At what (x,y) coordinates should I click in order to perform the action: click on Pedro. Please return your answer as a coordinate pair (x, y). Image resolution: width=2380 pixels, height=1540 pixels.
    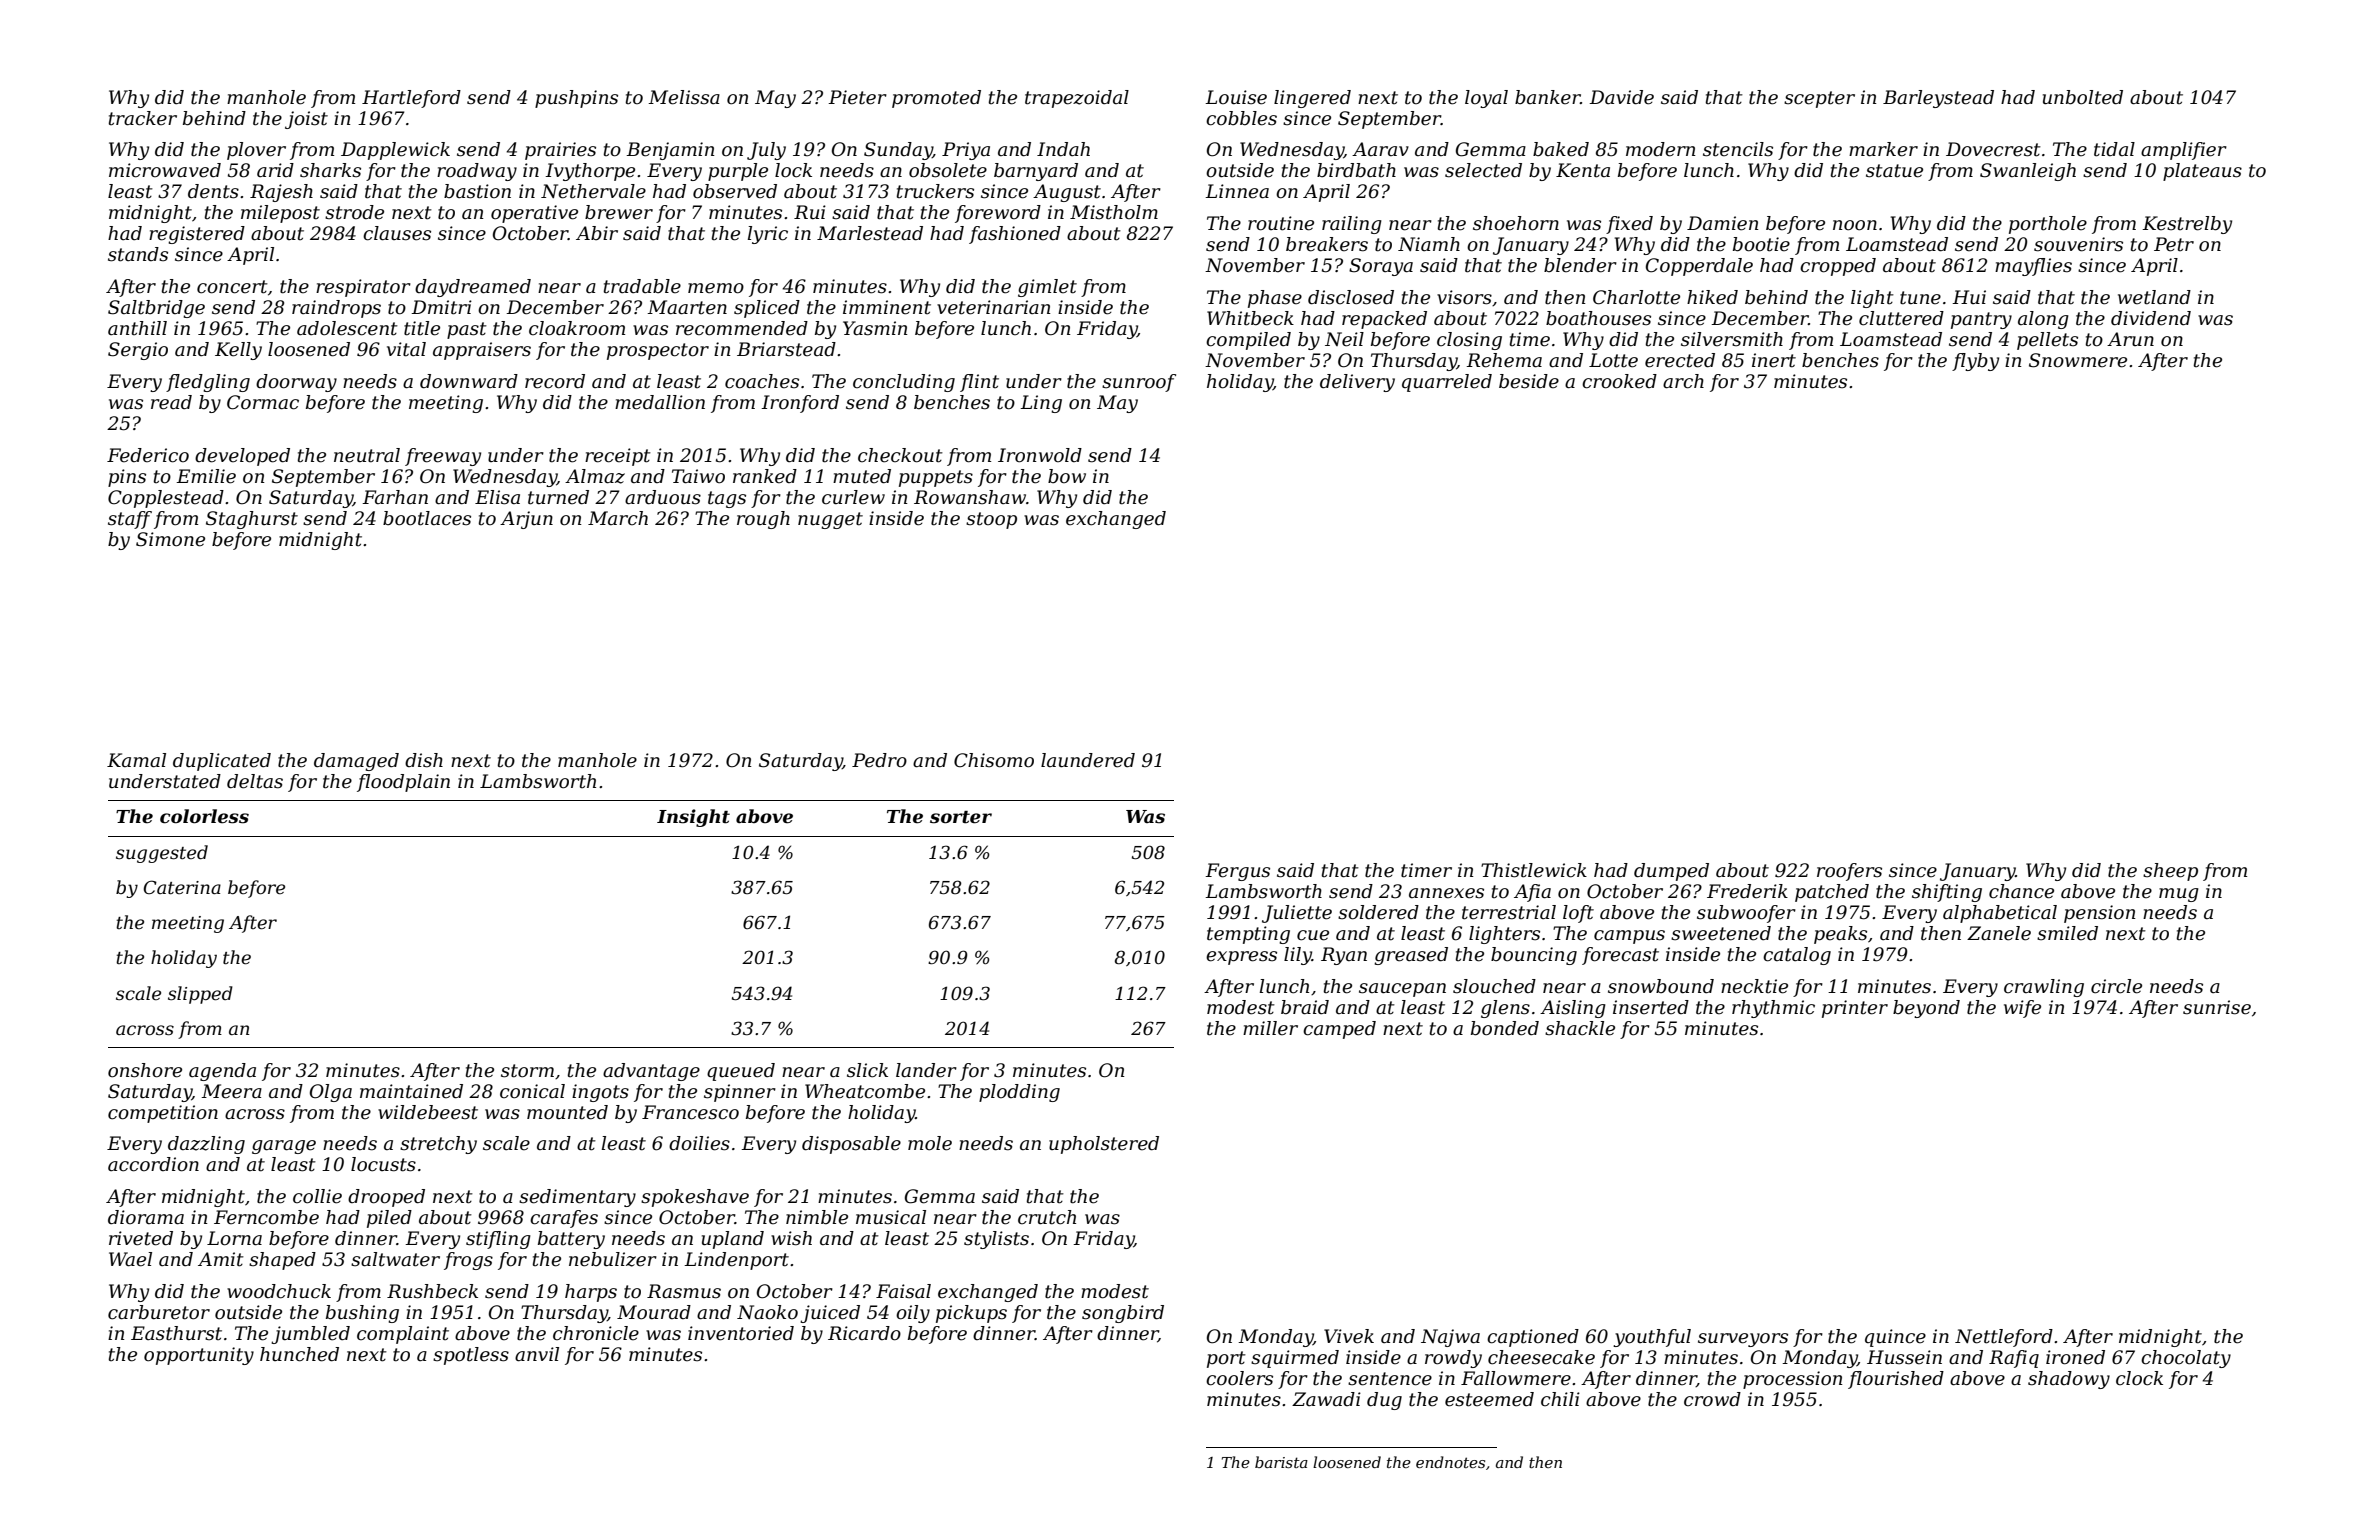
    Looking at the image, I should click on (879, 760).
